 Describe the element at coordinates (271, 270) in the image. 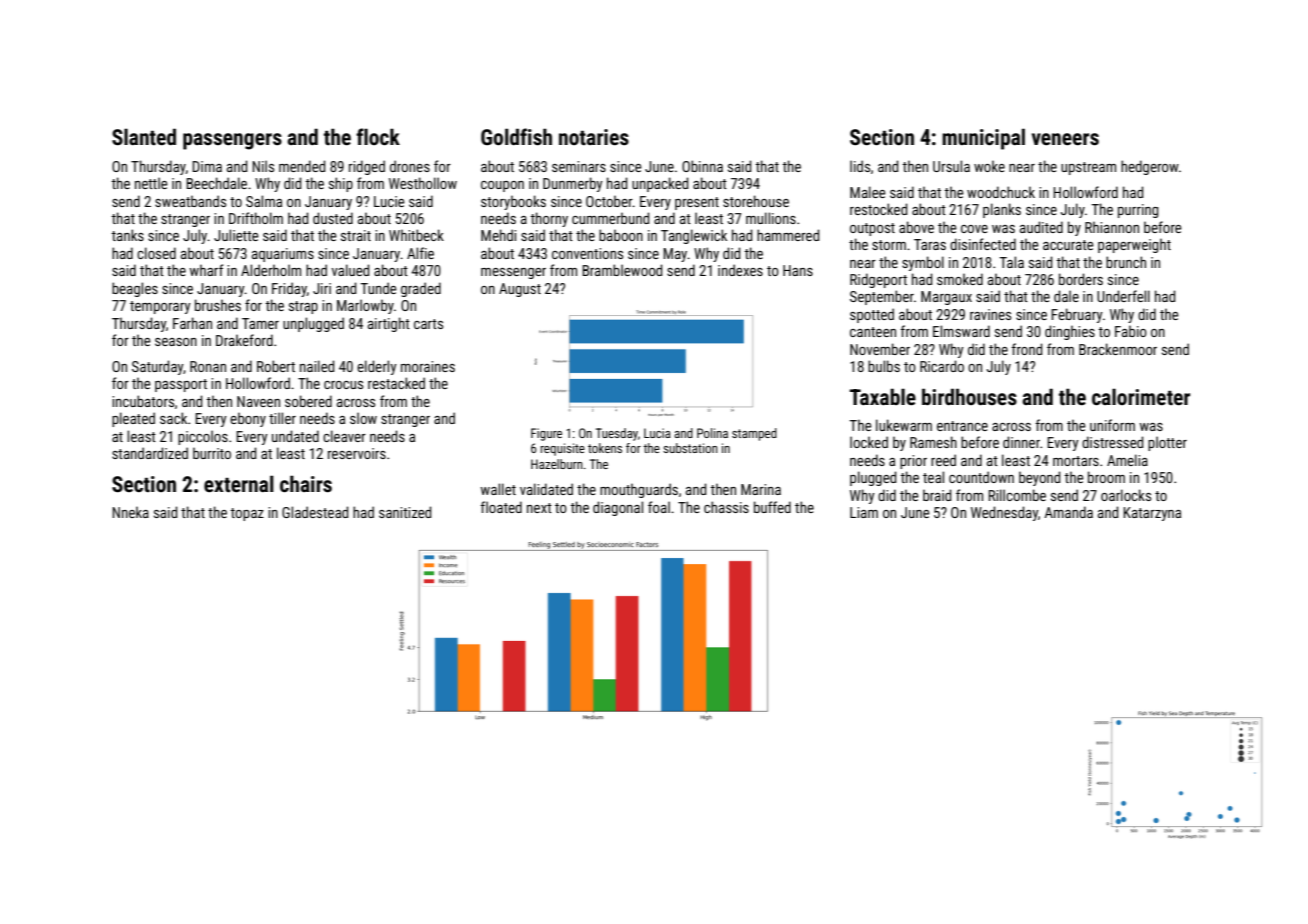

I see `Alderholm` at that location.
